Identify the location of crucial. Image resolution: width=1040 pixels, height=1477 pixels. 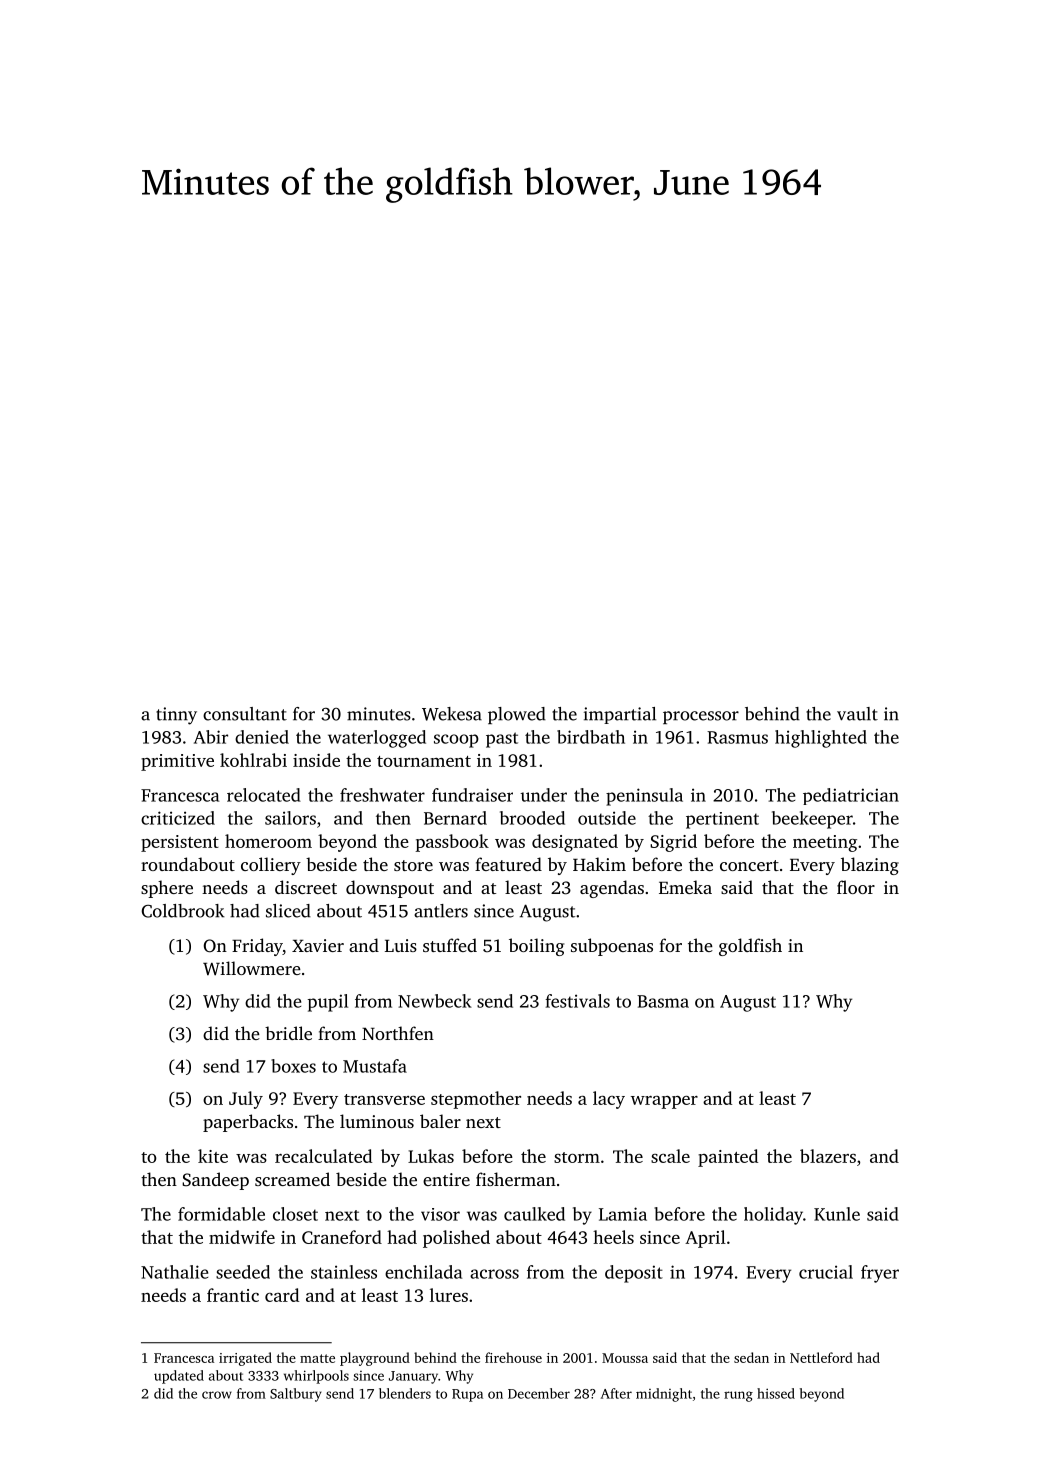
(826, 1272).
